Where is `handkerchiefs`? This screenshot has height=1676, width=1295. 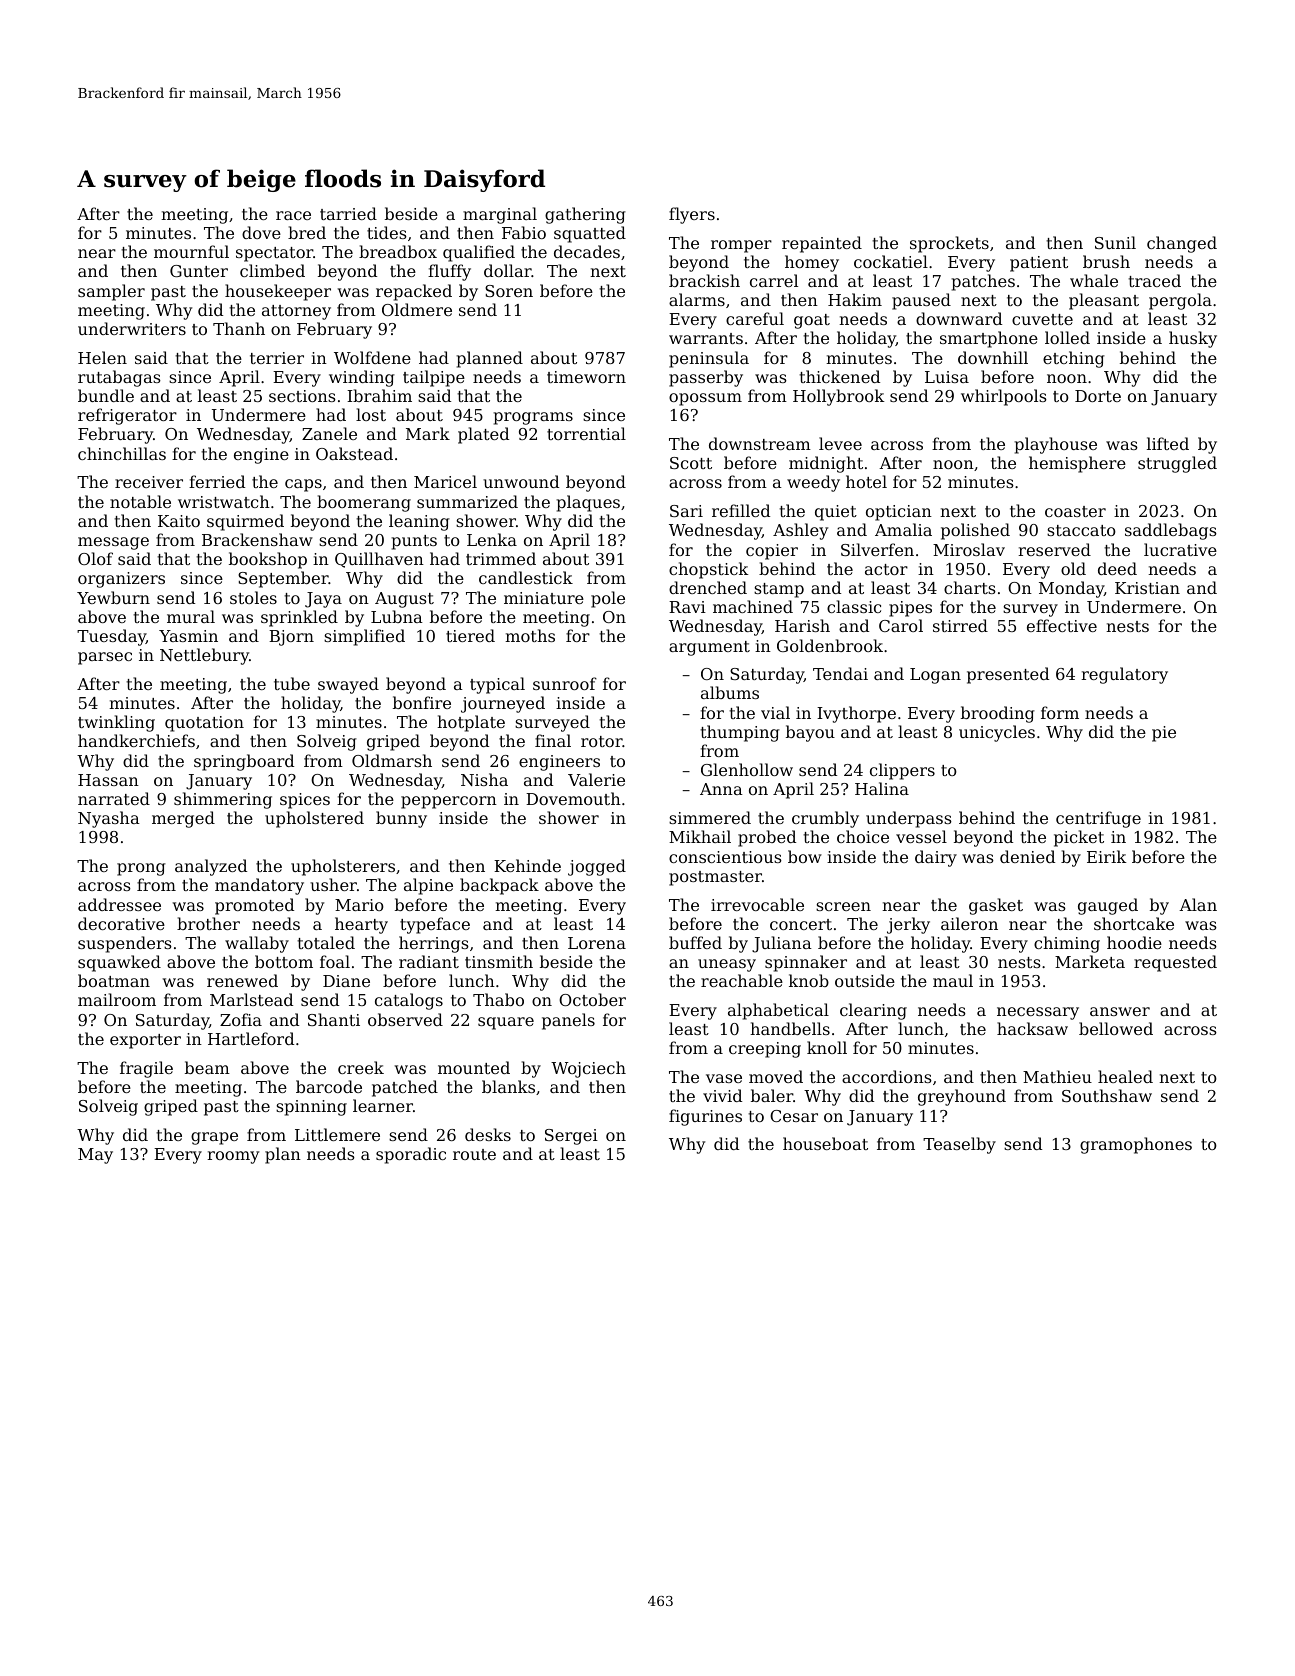 handkerchiefs is located at coordinates (136, 740).
